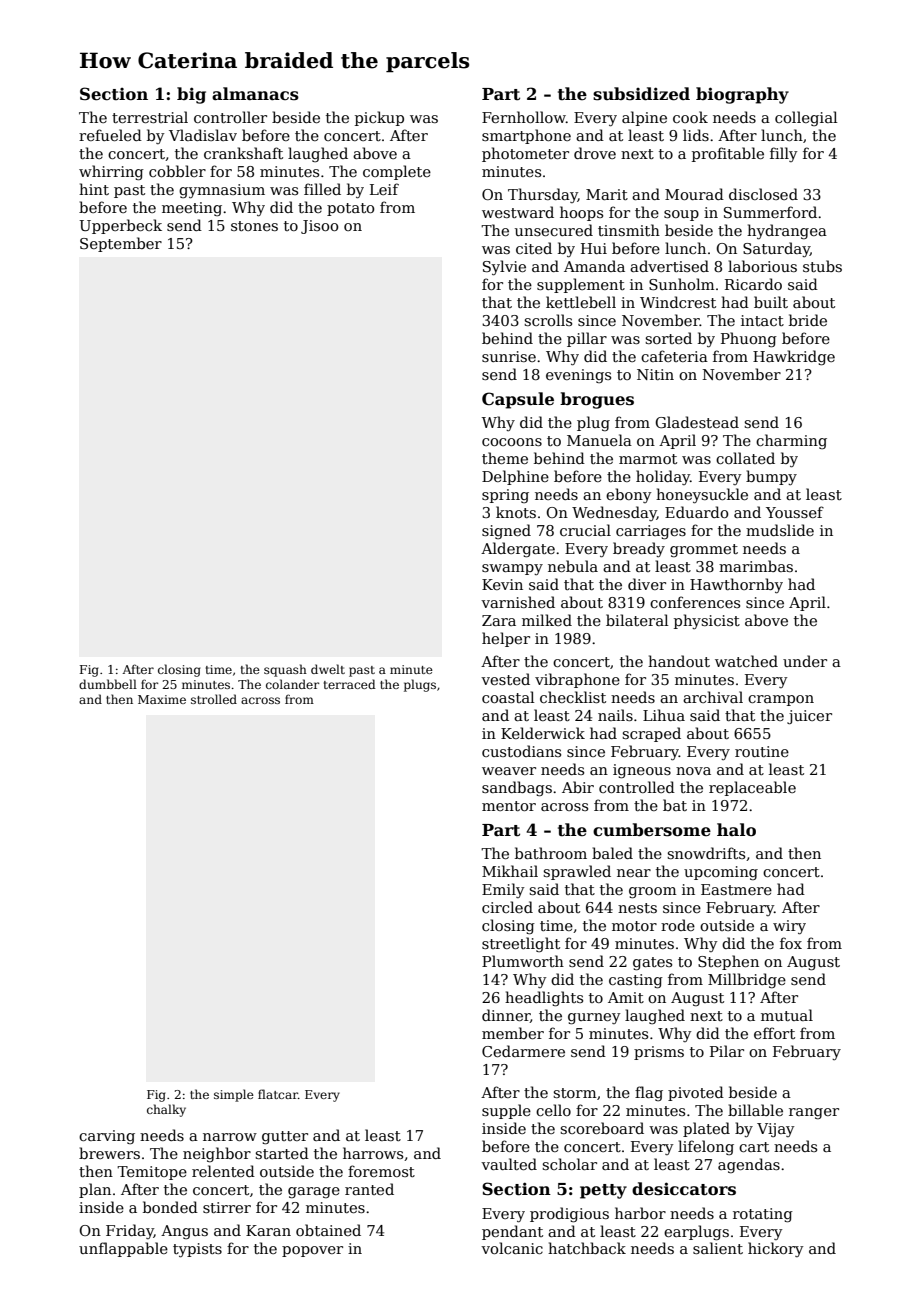  What do you see at coordinates (553, 1110) in the image?
I see `cello` at bounding box center [553, 1110].
